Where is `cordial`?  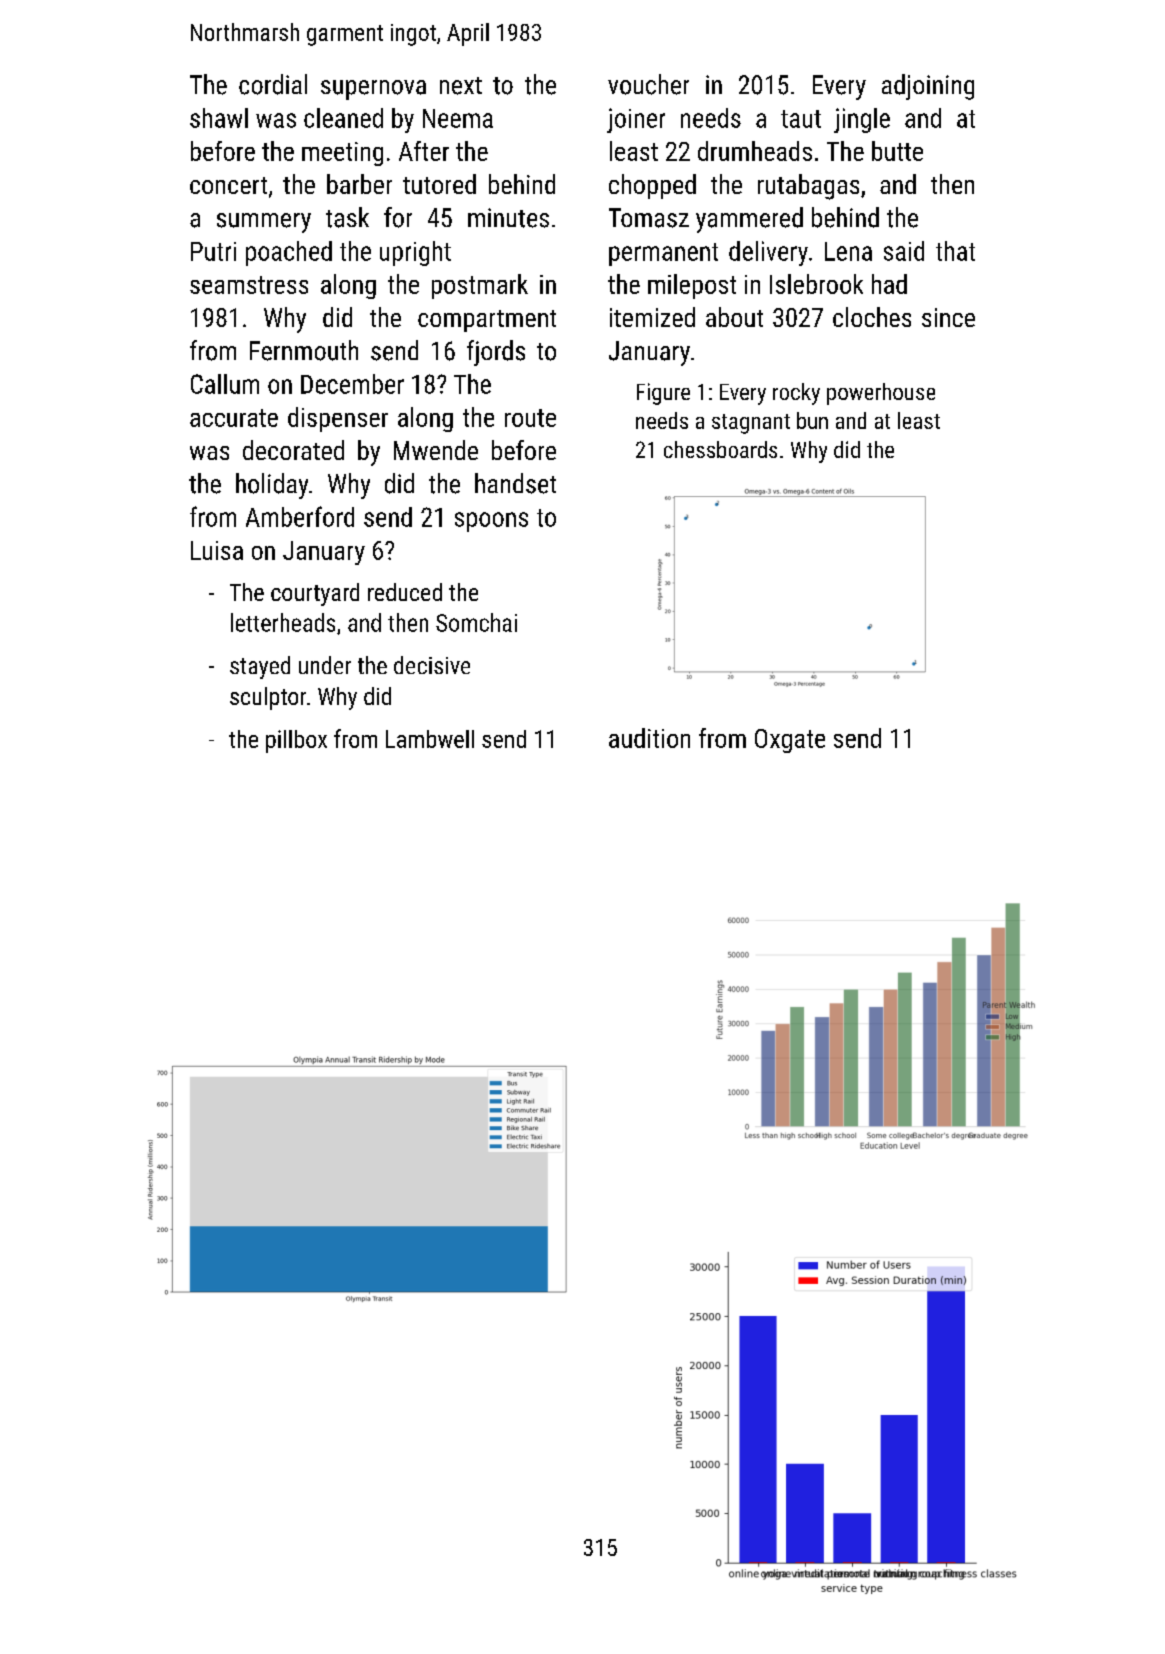
cordial is located at coordinates (273, 84).
